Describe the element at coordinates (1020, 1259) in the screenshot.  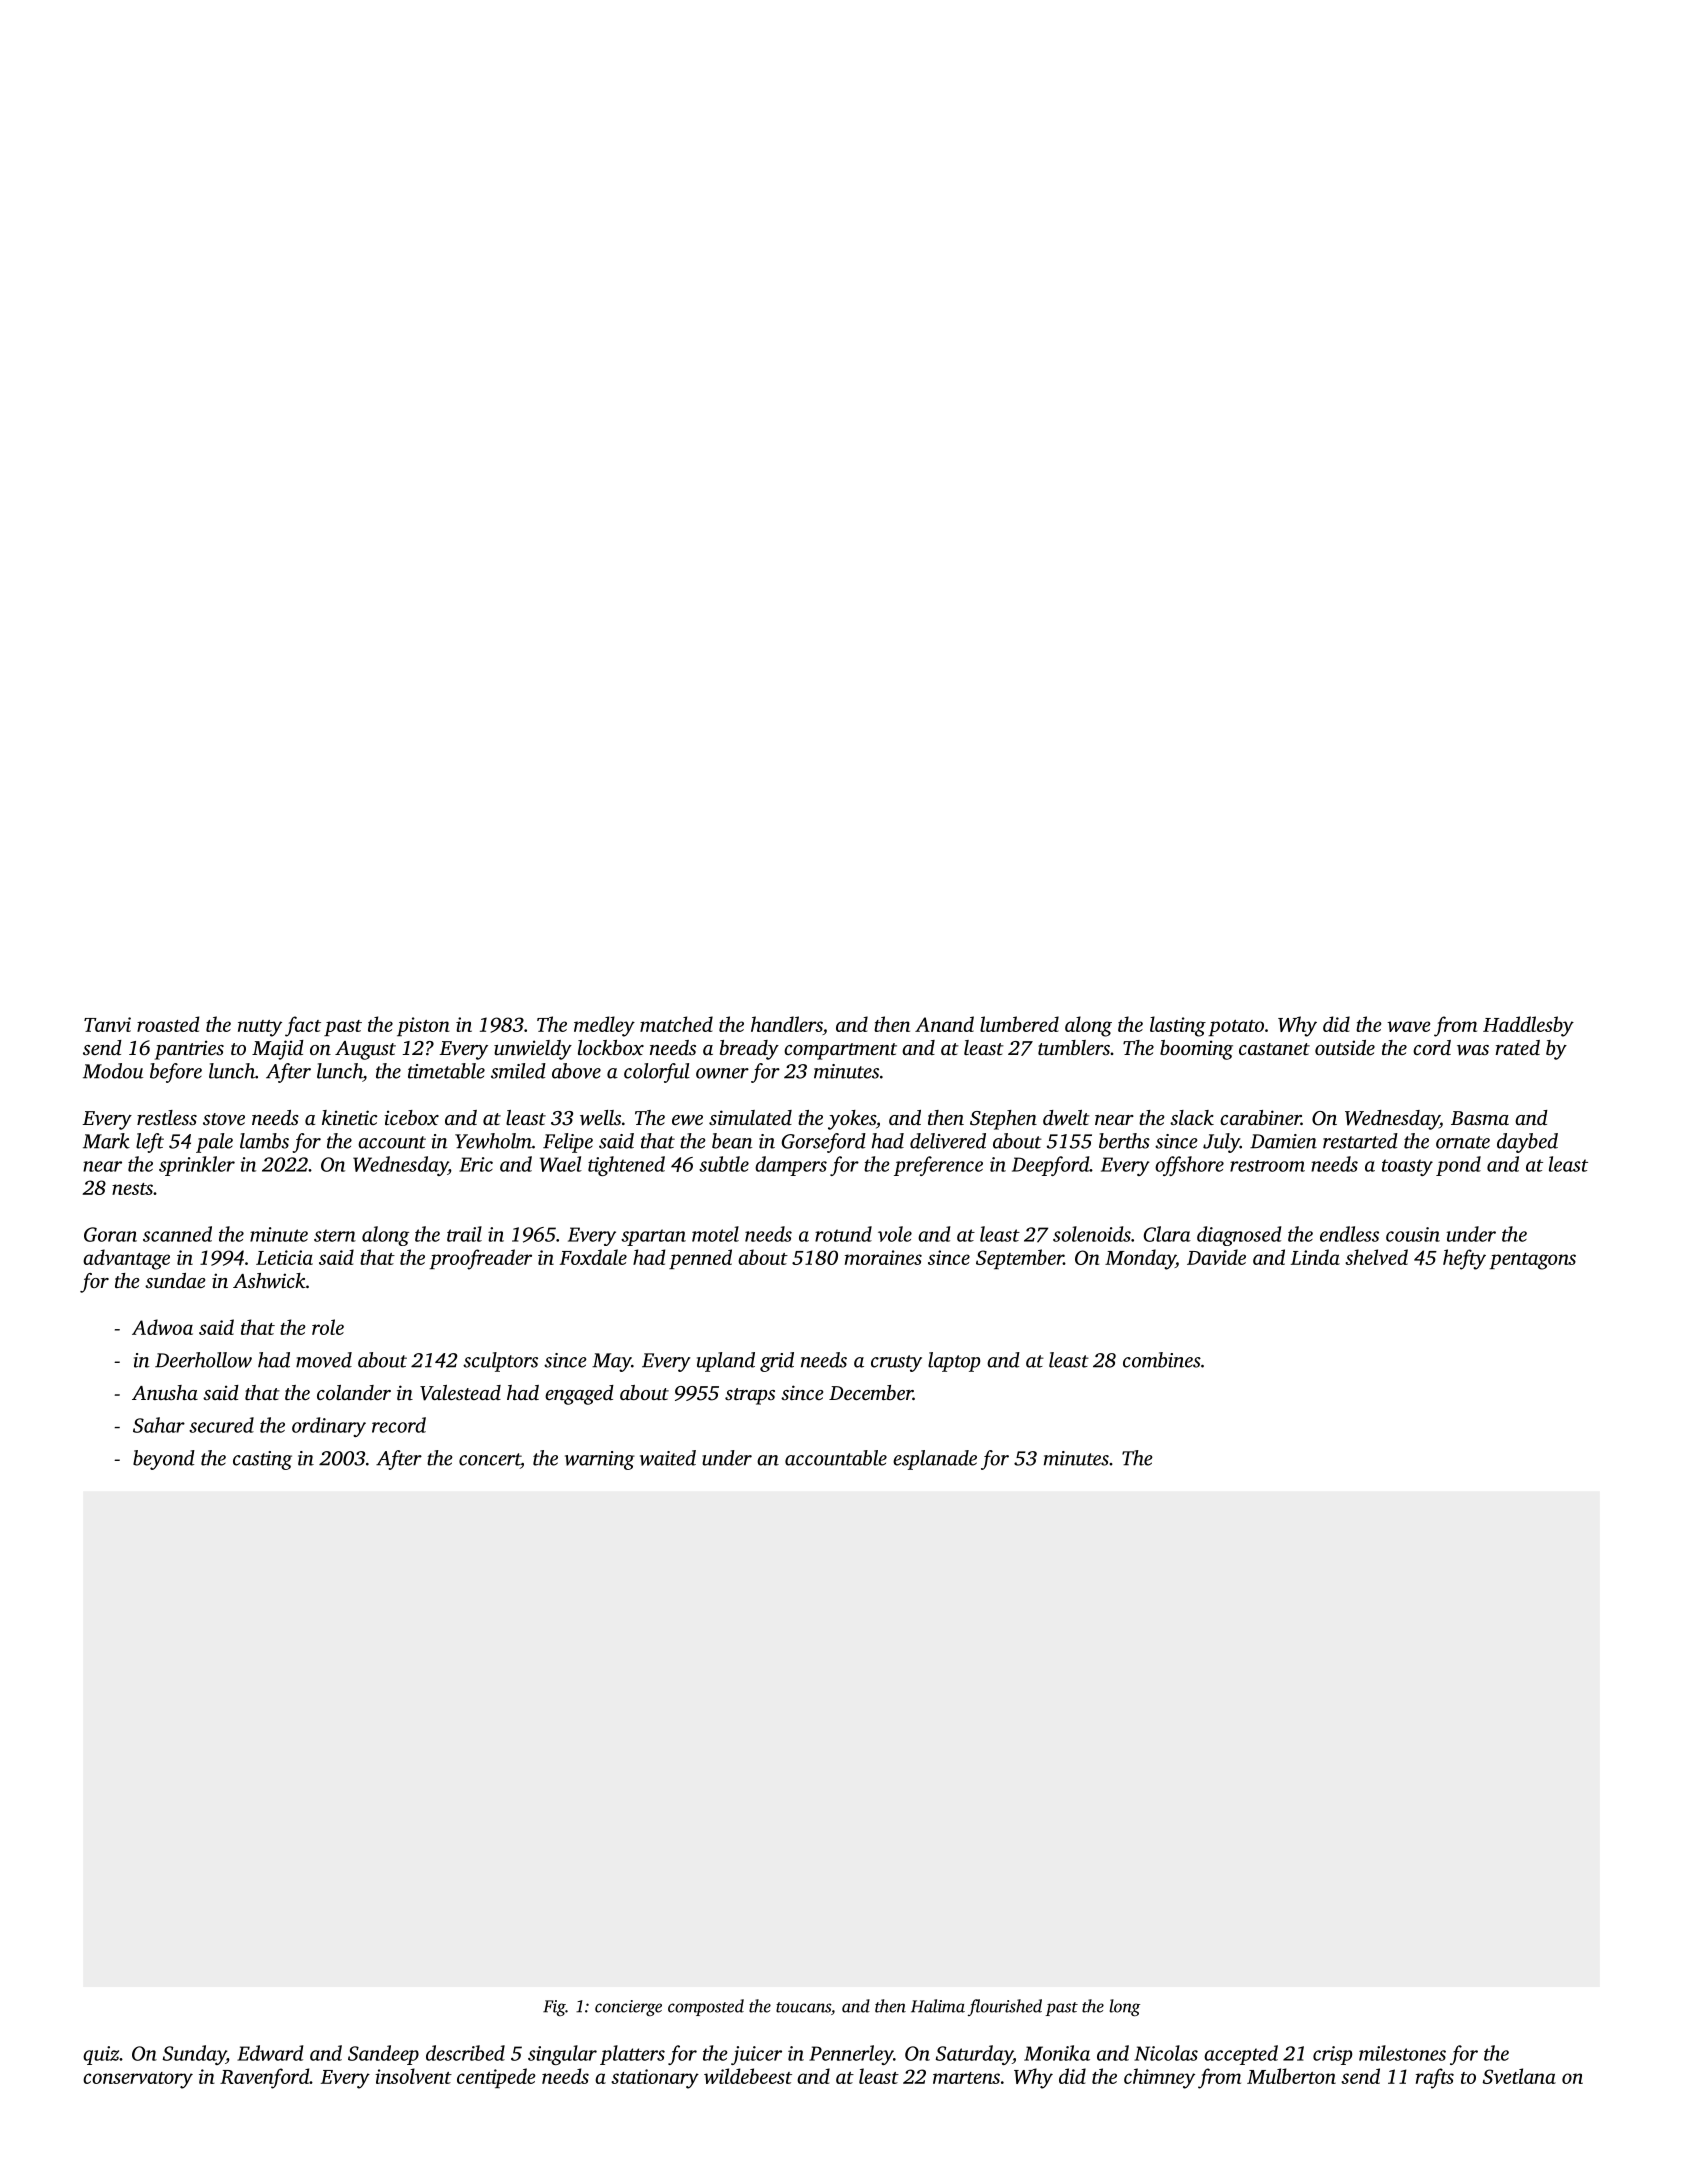
I see `September` at that location.
